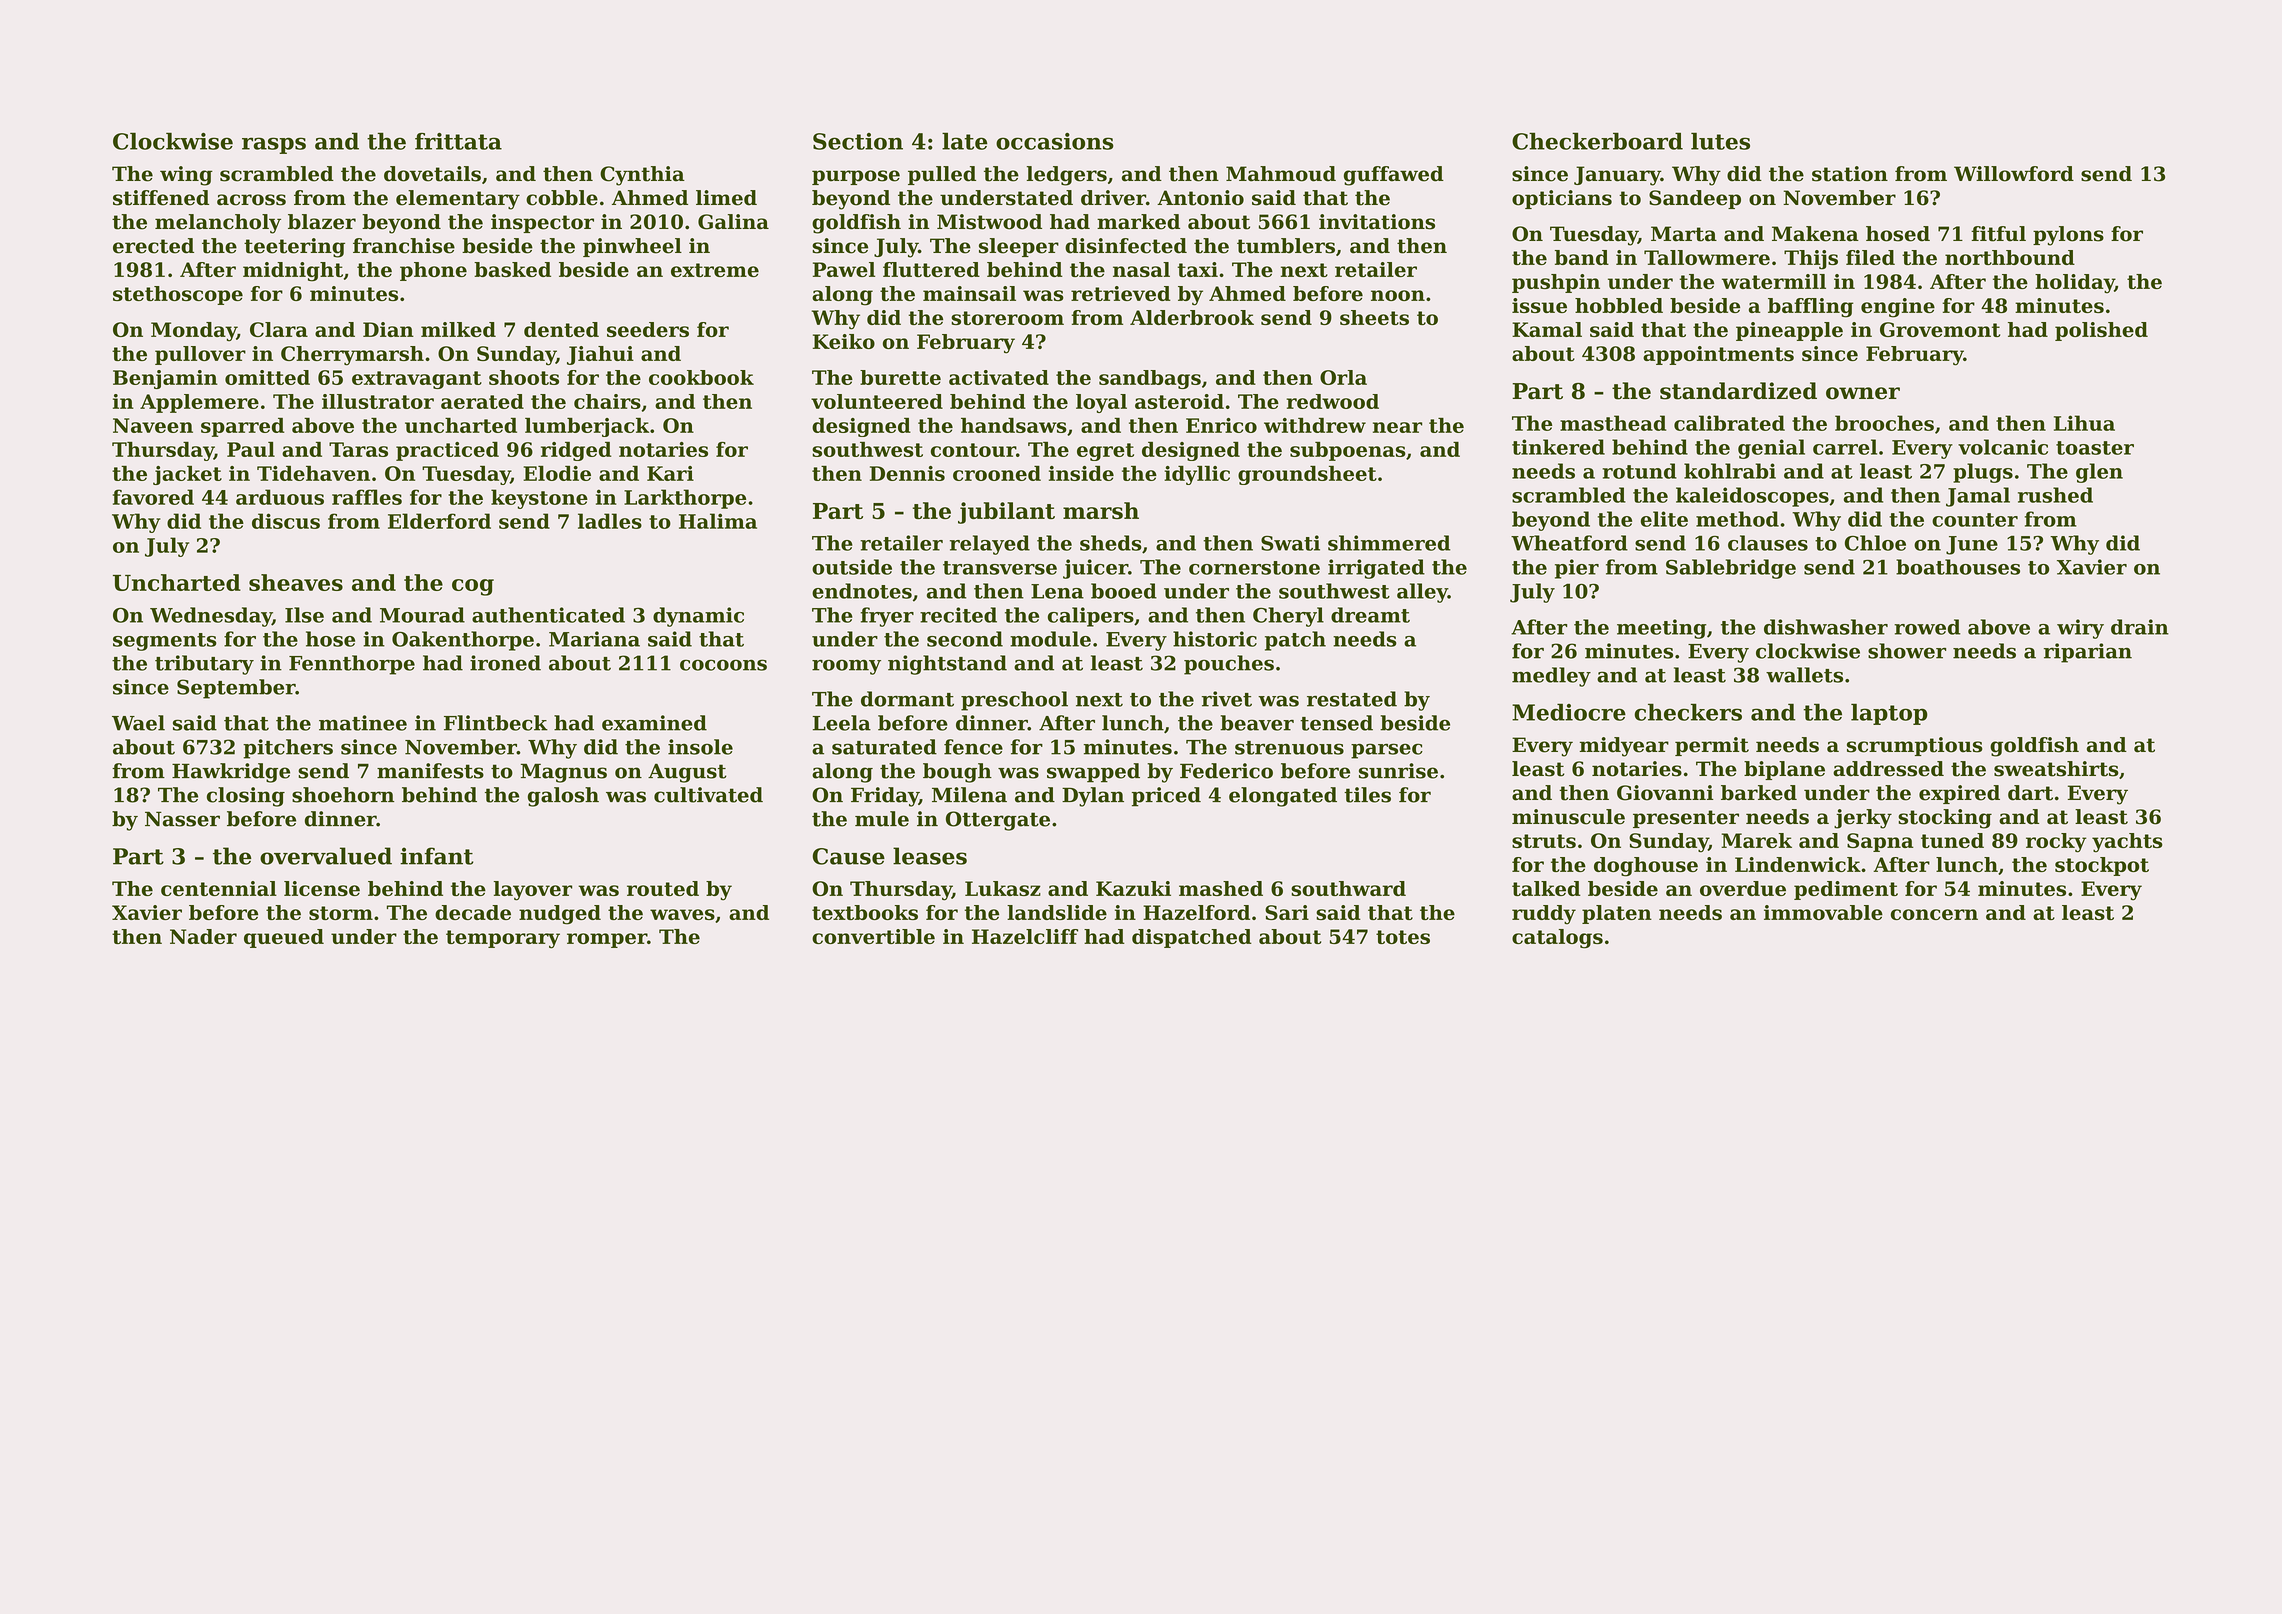 The width and height of the screenshot is (2282, 1614). What do you see at coordinates (1095, 569) in the screenshot?
I see `juicer` at bounding box center [1095, 569].
